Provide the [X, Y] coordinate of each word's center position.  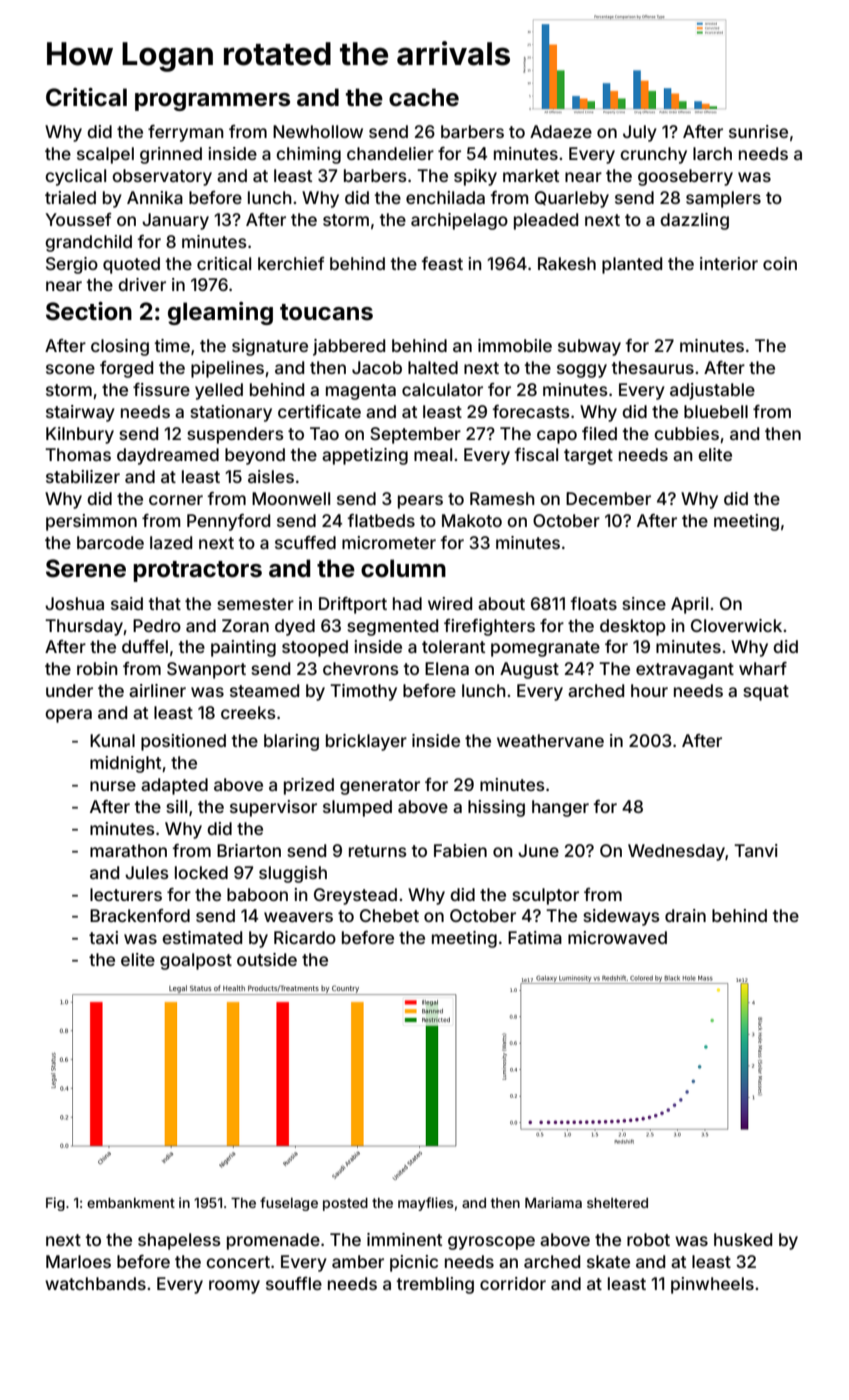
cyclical [75, 177]
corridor [513, 1283]
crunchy [653, 155]
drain [685, 915]
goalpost [196, 961]
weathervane [550, 740]
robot [648, 1239]
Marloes [78, 1261]
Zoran [245, 625]
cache [424, 97]
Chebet [389, 915]
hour [649, 690]
